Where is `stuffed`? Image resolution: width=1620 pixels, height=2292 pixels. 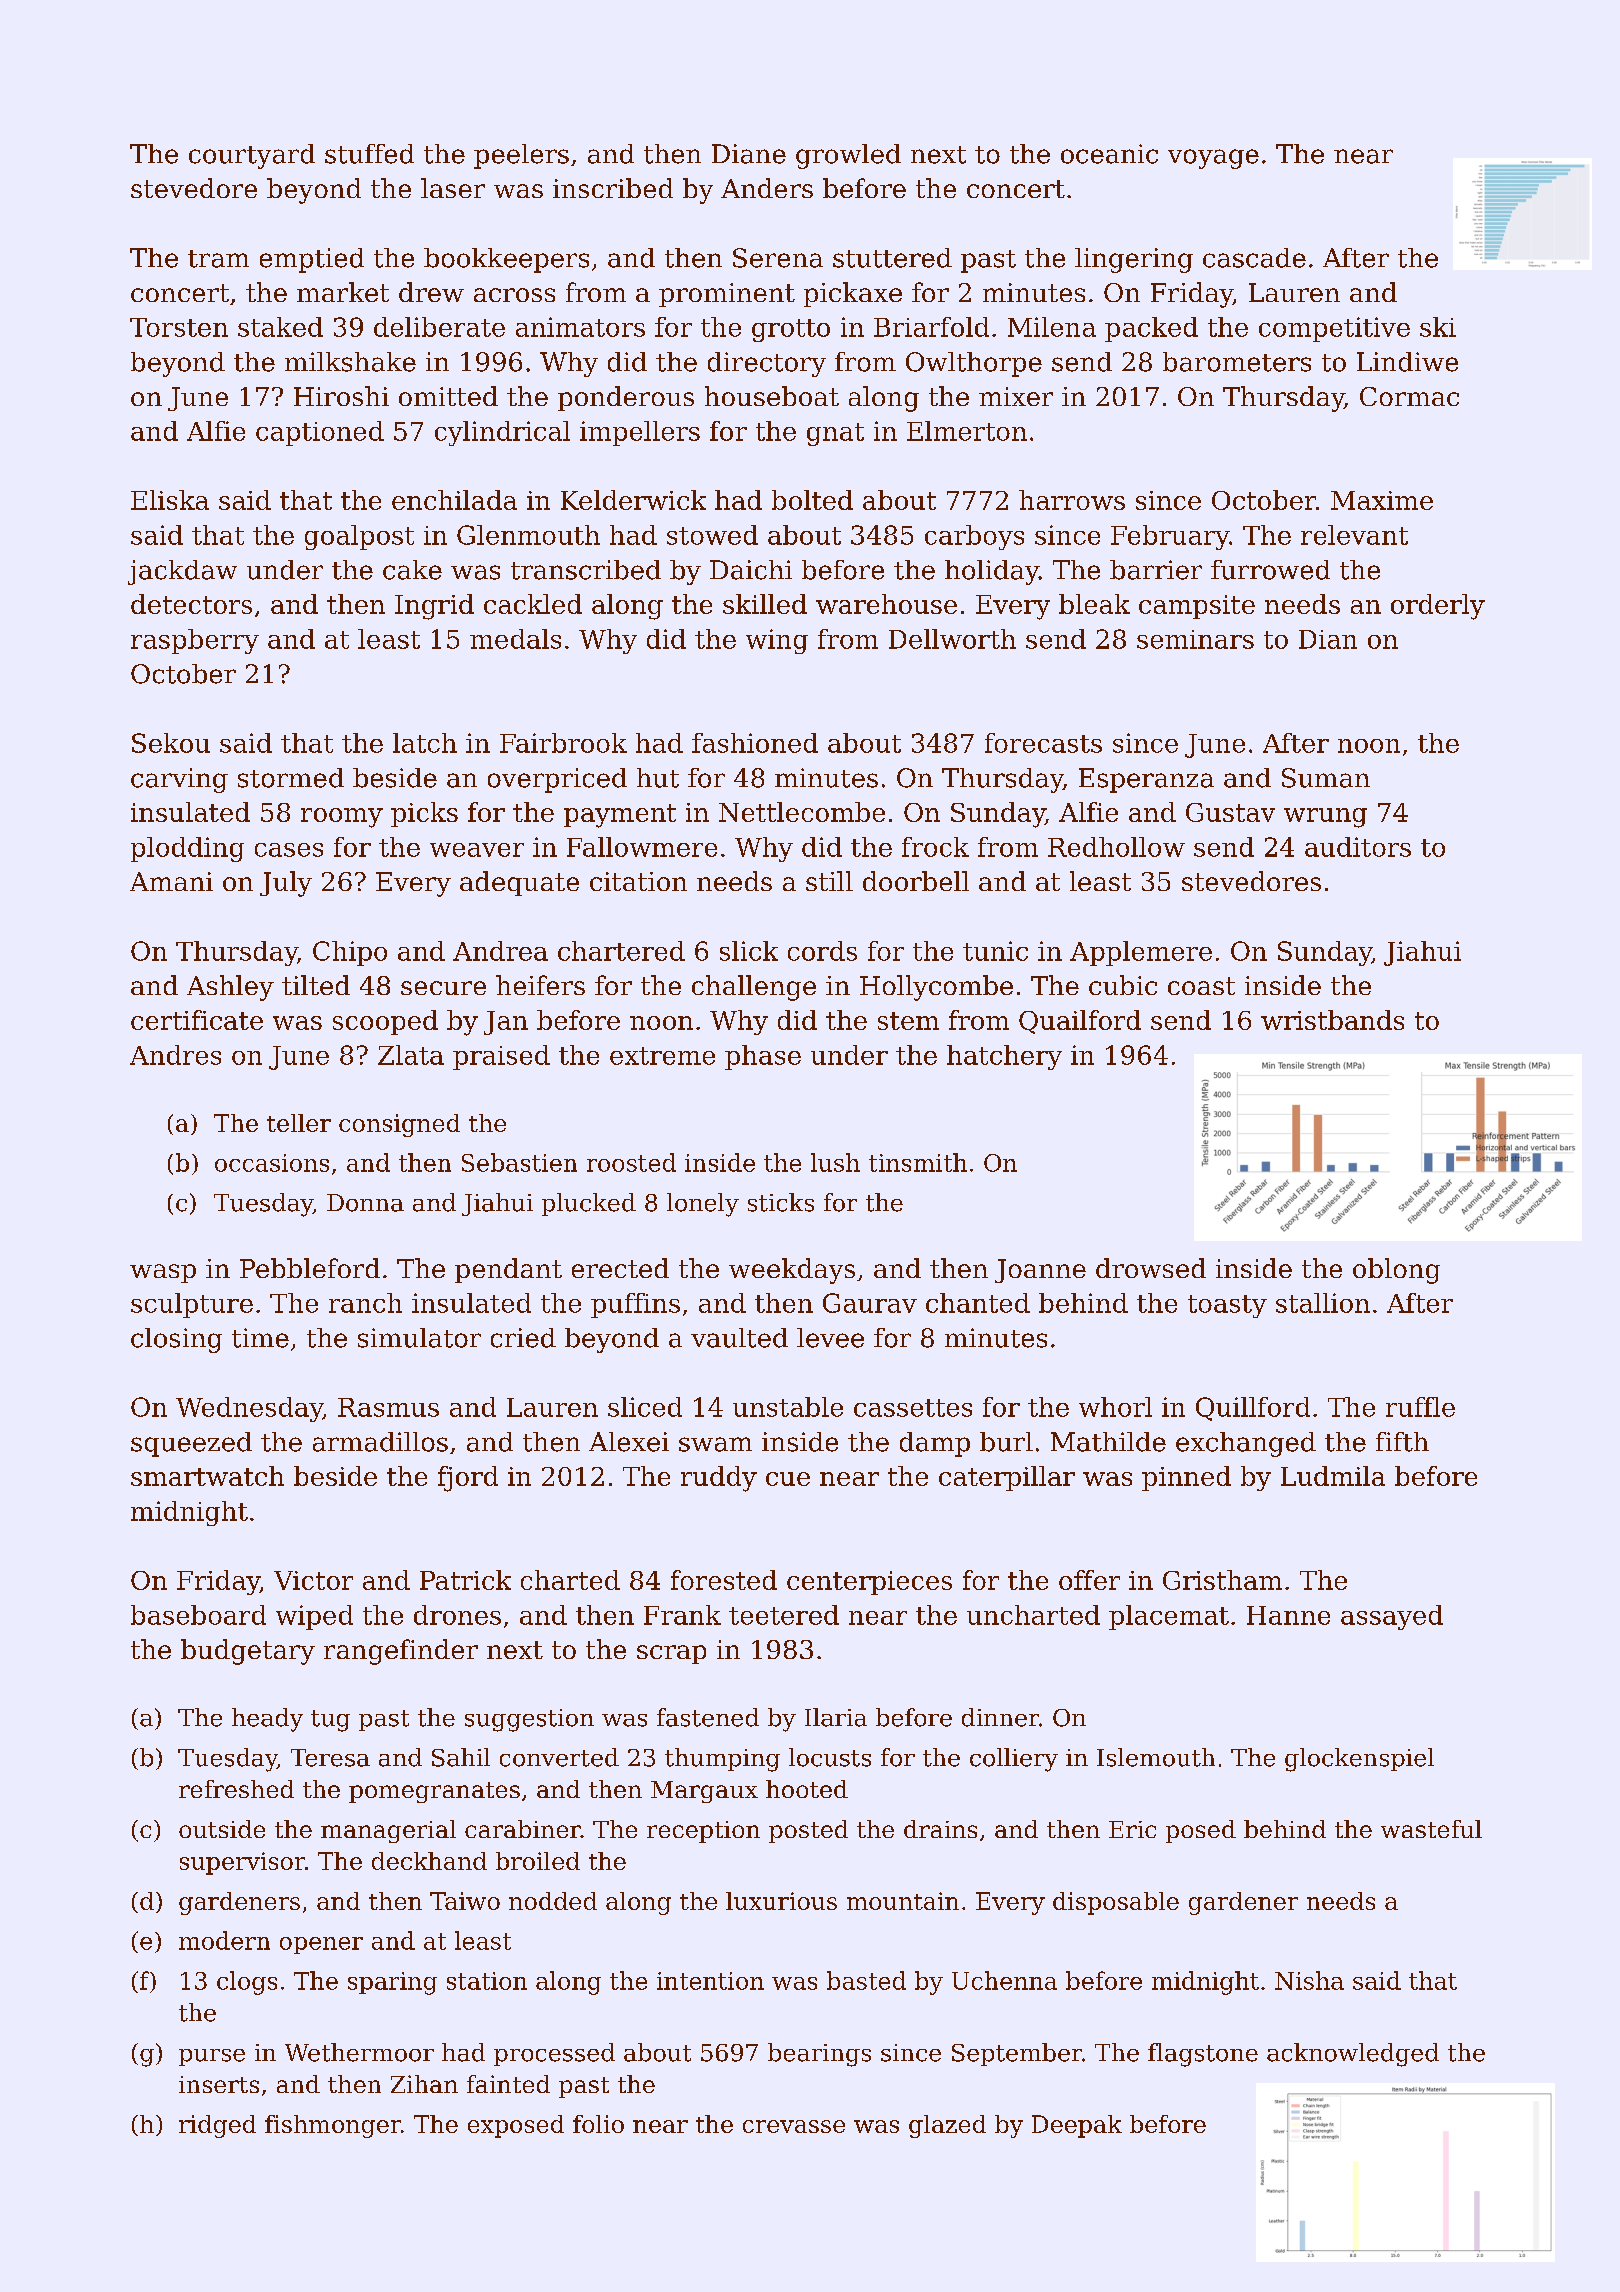 stuffed is located at coordinates (369, 154).
